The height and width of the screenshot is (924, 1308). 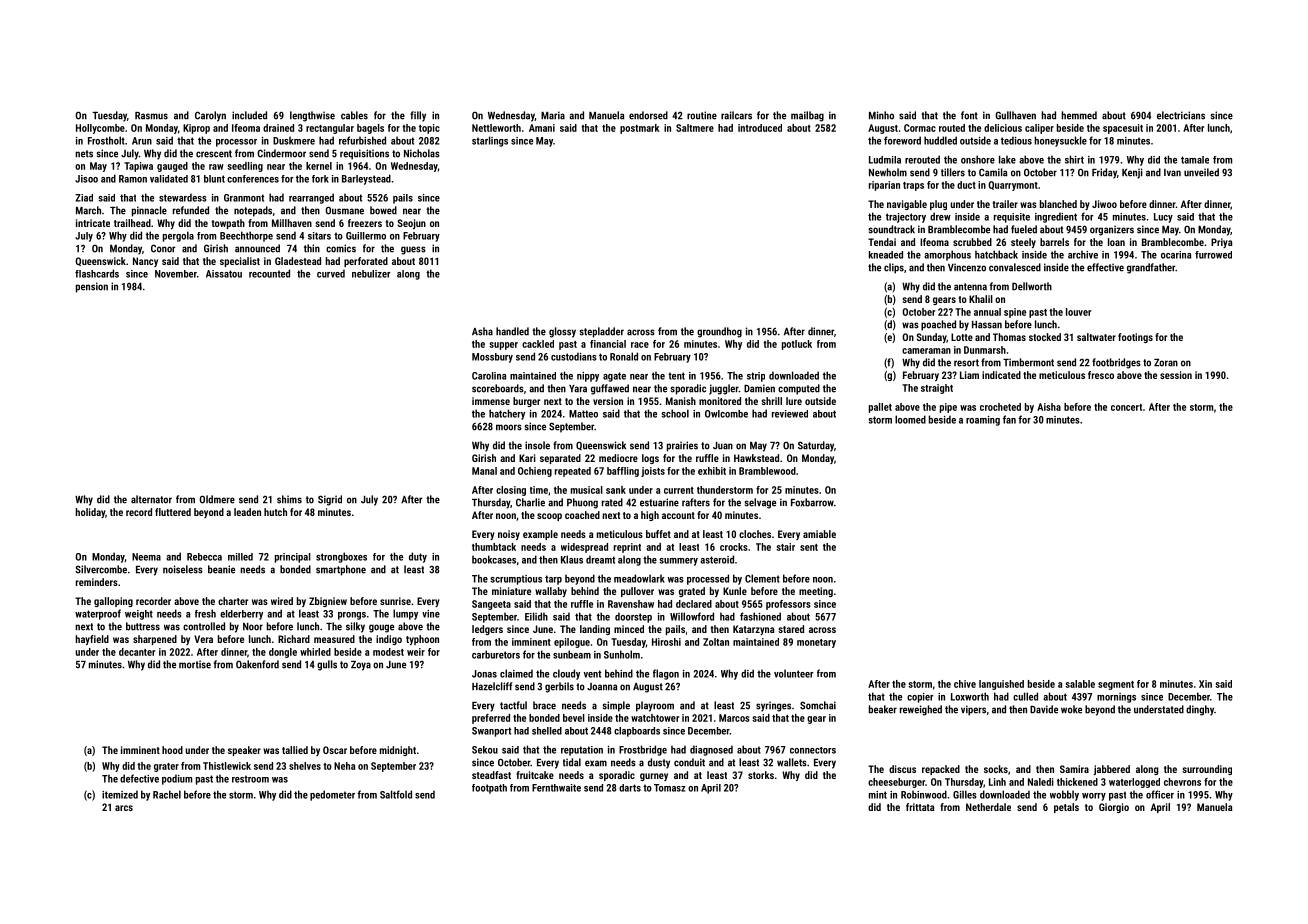 I want to click on pension, so click(x=92, y=287).
